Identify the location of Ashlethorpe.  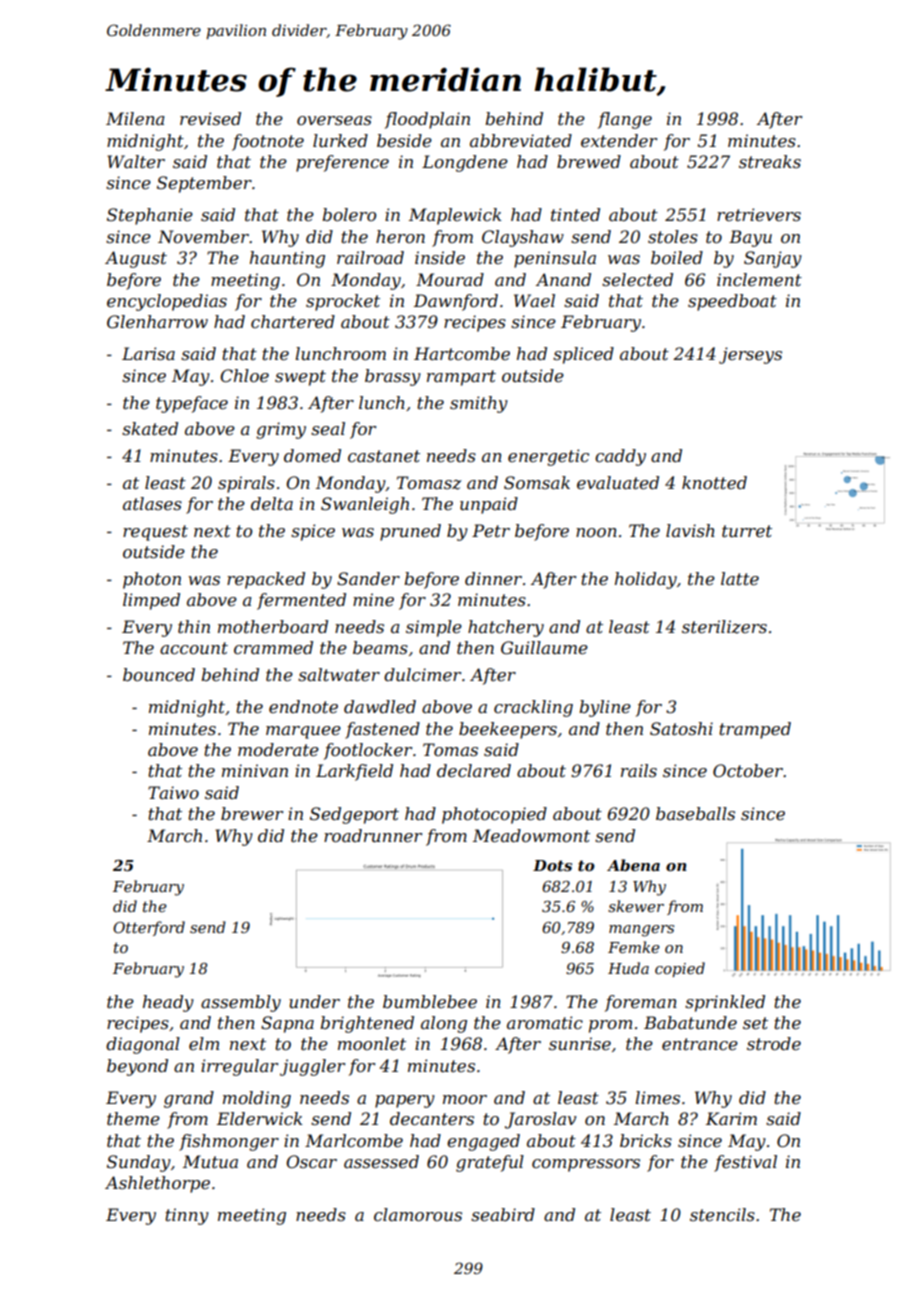
(157, 1184).
